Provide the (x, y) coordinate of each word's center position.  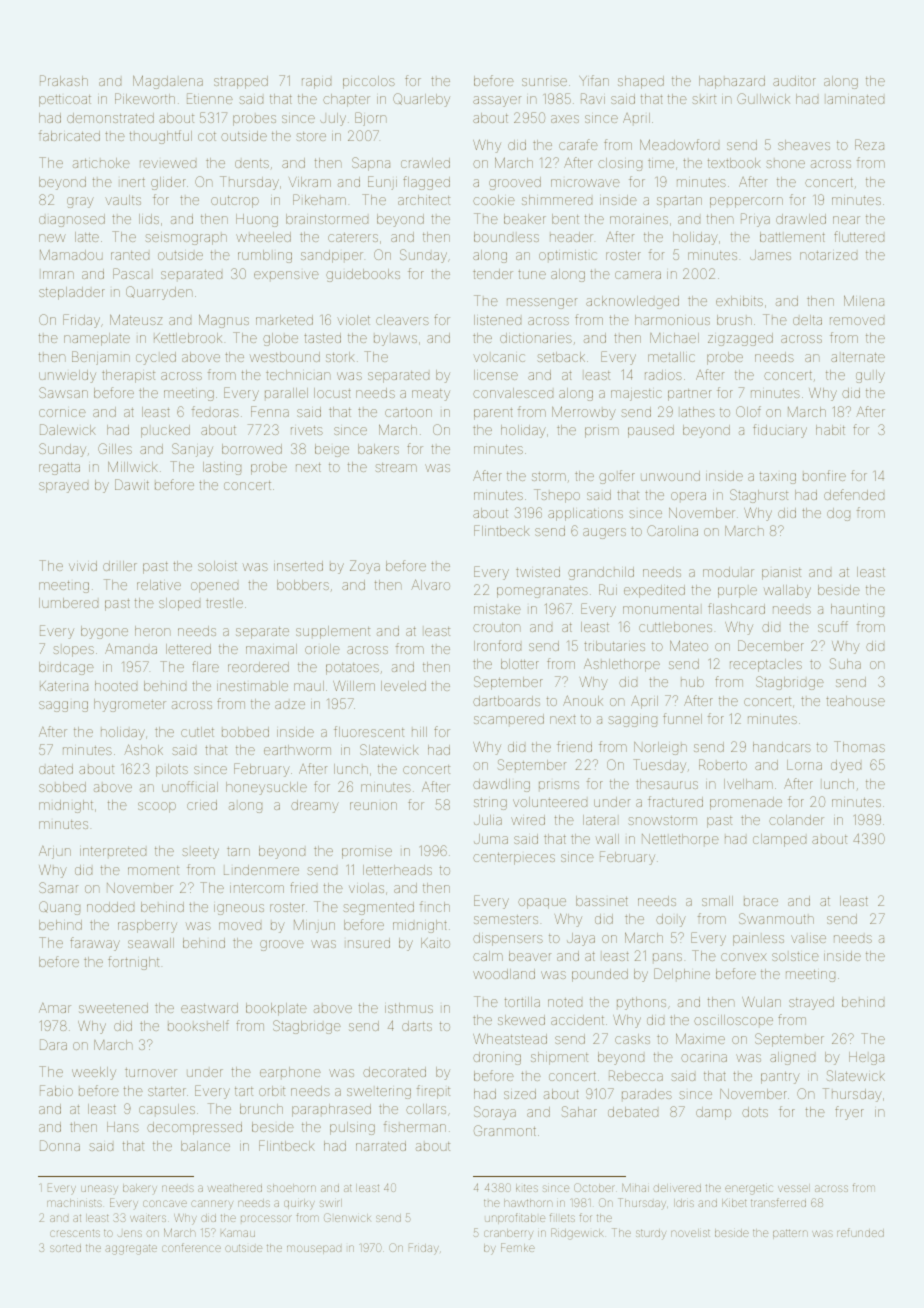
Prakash (64, 80)
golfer (617, 477)
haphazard (732, 82)
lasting (222, 468)
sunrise (544, 82)
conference (191, 1247)
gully (870, 376)
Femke (518, 1247)
